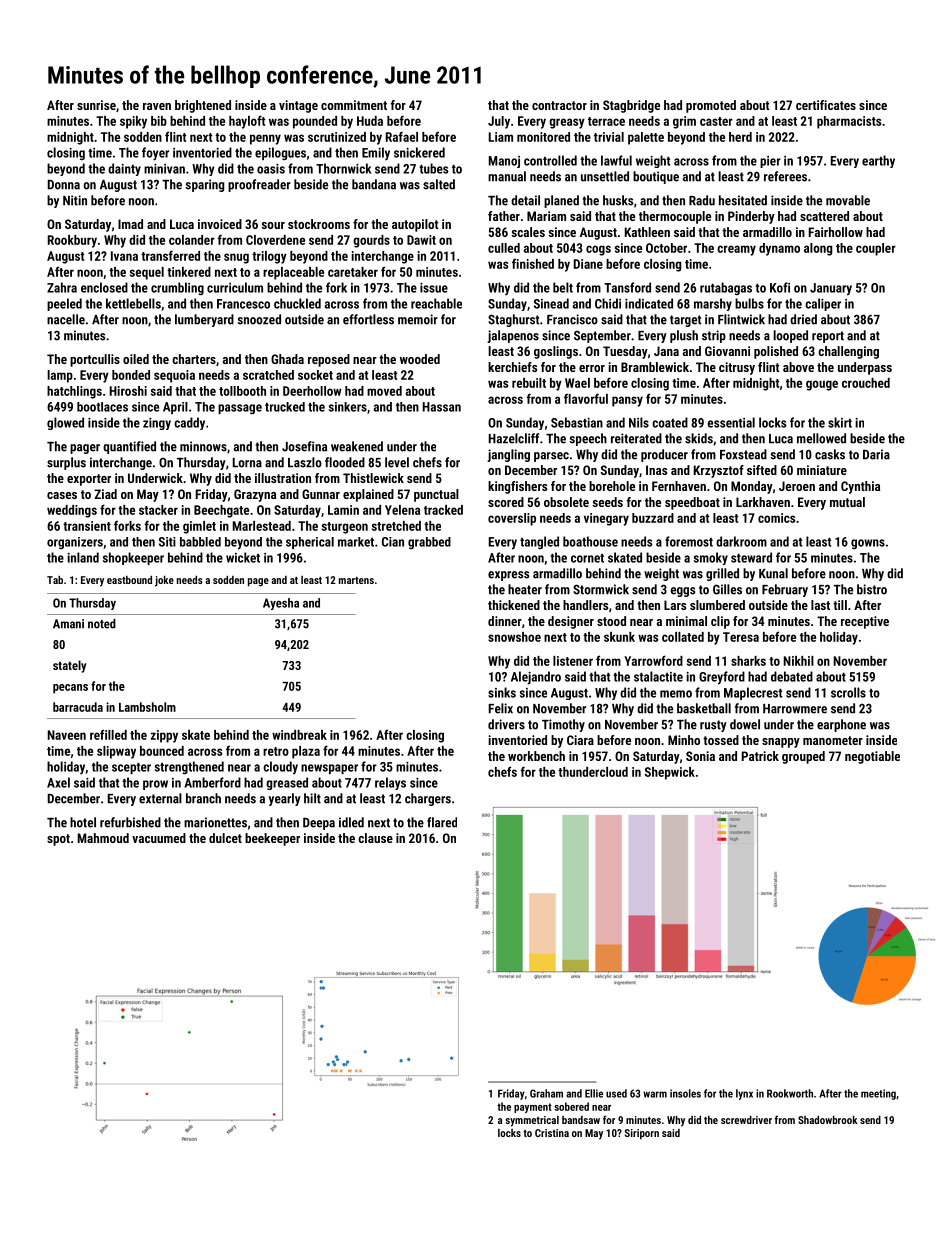 Image resolution: width=952 pixels, height=1233 pixels. I want to click on drivers, so click(506, 724).
